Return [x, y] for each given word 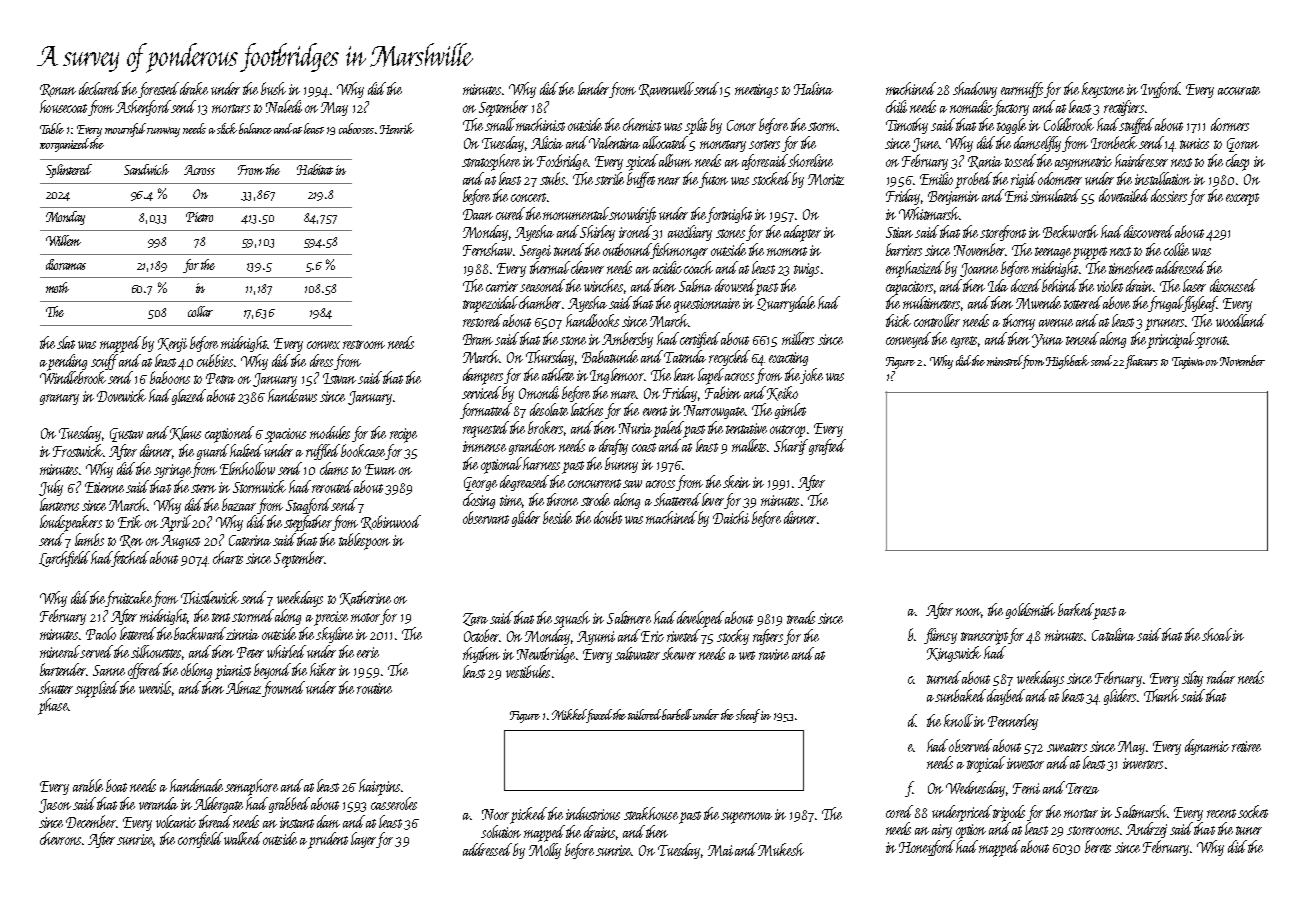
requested [486, 429]
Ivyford [1160, 90]
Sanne [109, 670]
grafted [827, 447]
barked [1076, 609]
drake [194, 88]
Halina [813, 88]
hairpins [379, 787]
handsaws [292, 395]
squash [572, 619]
